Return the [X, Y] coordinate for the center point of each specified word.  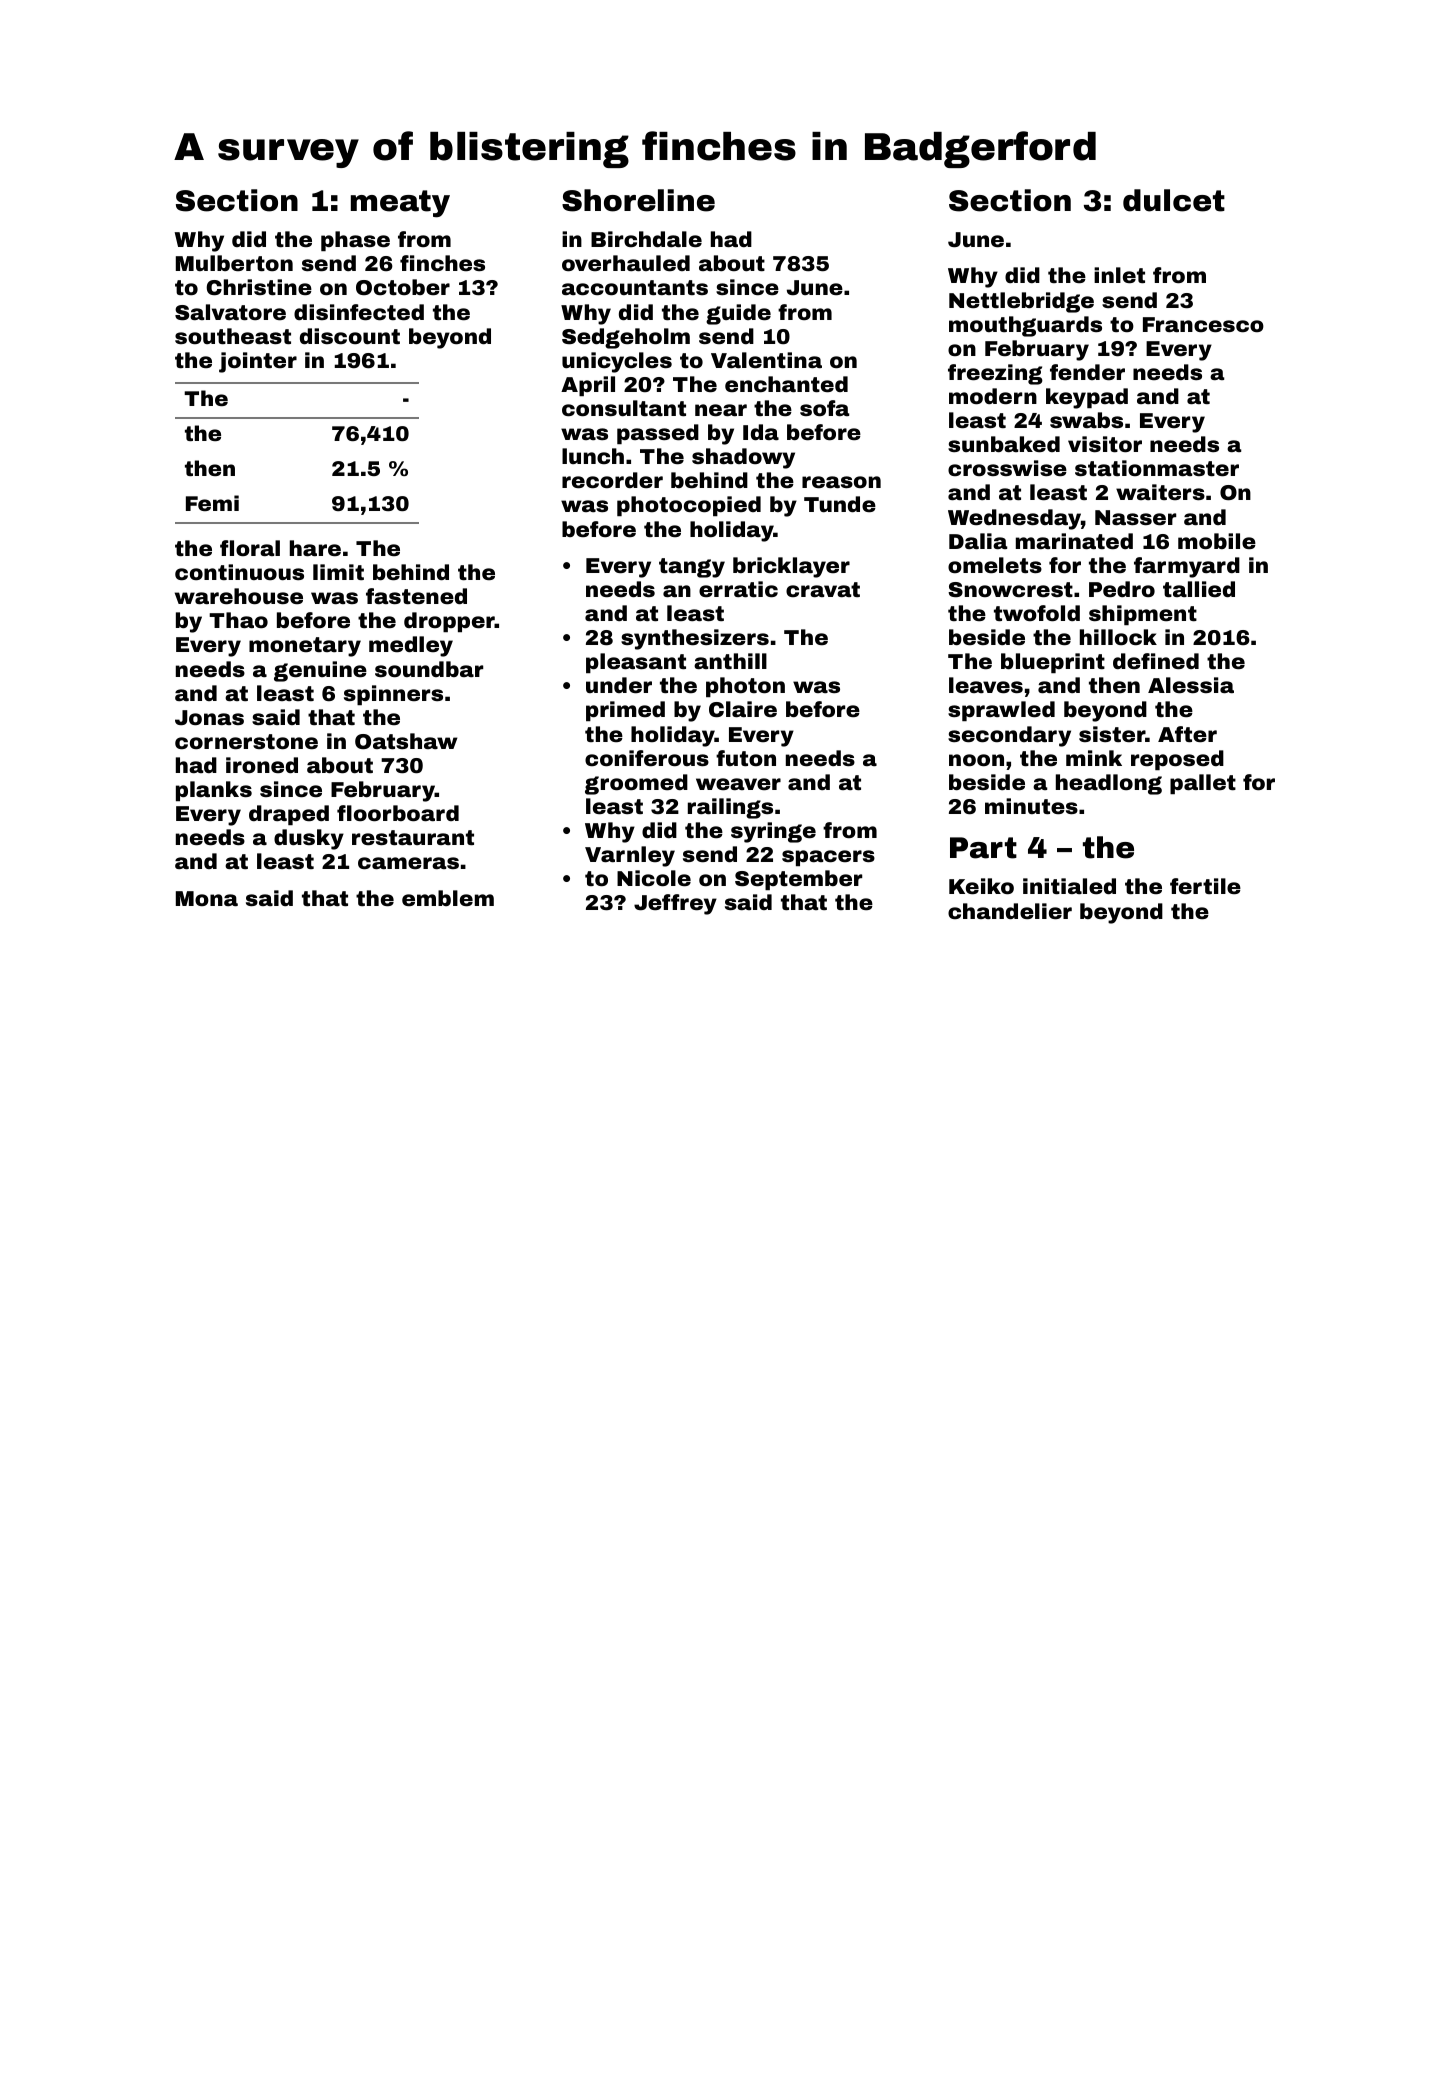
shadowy [743, 458]
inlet [1119, 275]
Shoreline [638, 200]
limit [338, 572]
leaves [986, 685]
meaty [400, 204]
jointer [258, 362]
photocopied [689, 506]
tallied [1199, 589]
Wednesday [1014, 519]
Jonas [209, 717]
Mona [207, 898]
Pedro [1122, 589]
